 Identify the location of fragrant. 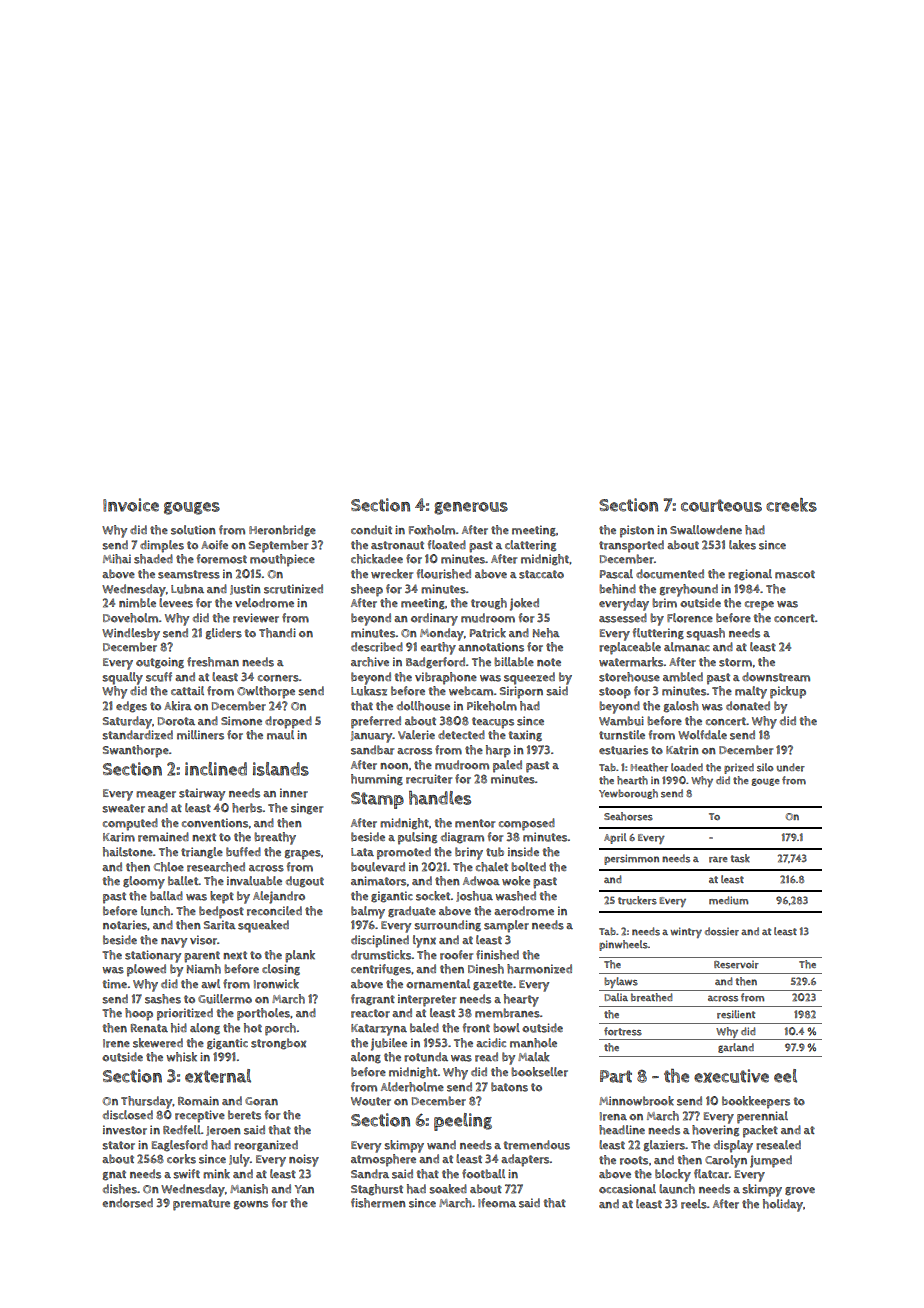
(373, 1000).
